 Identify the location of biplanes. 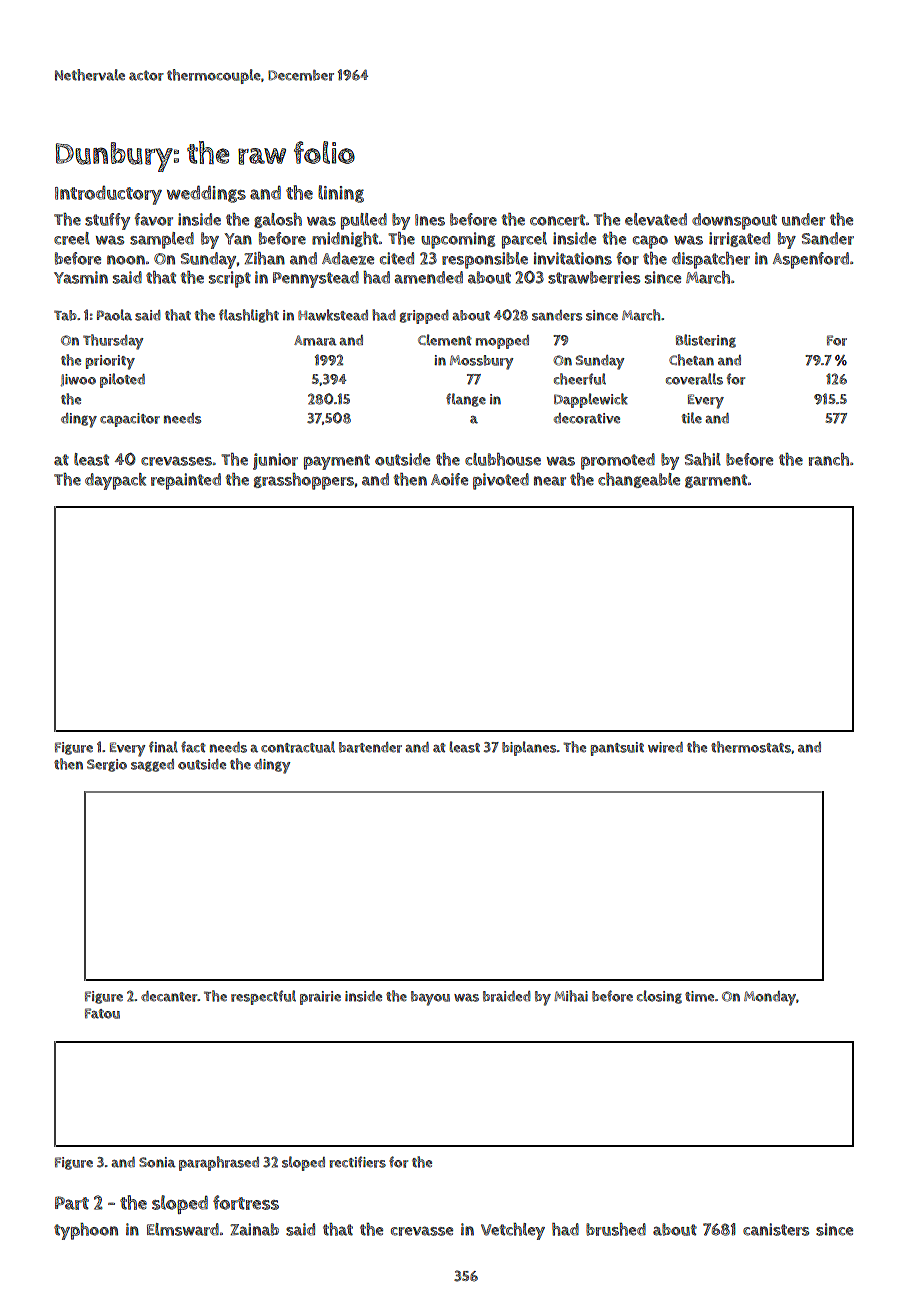
(529, 748).
